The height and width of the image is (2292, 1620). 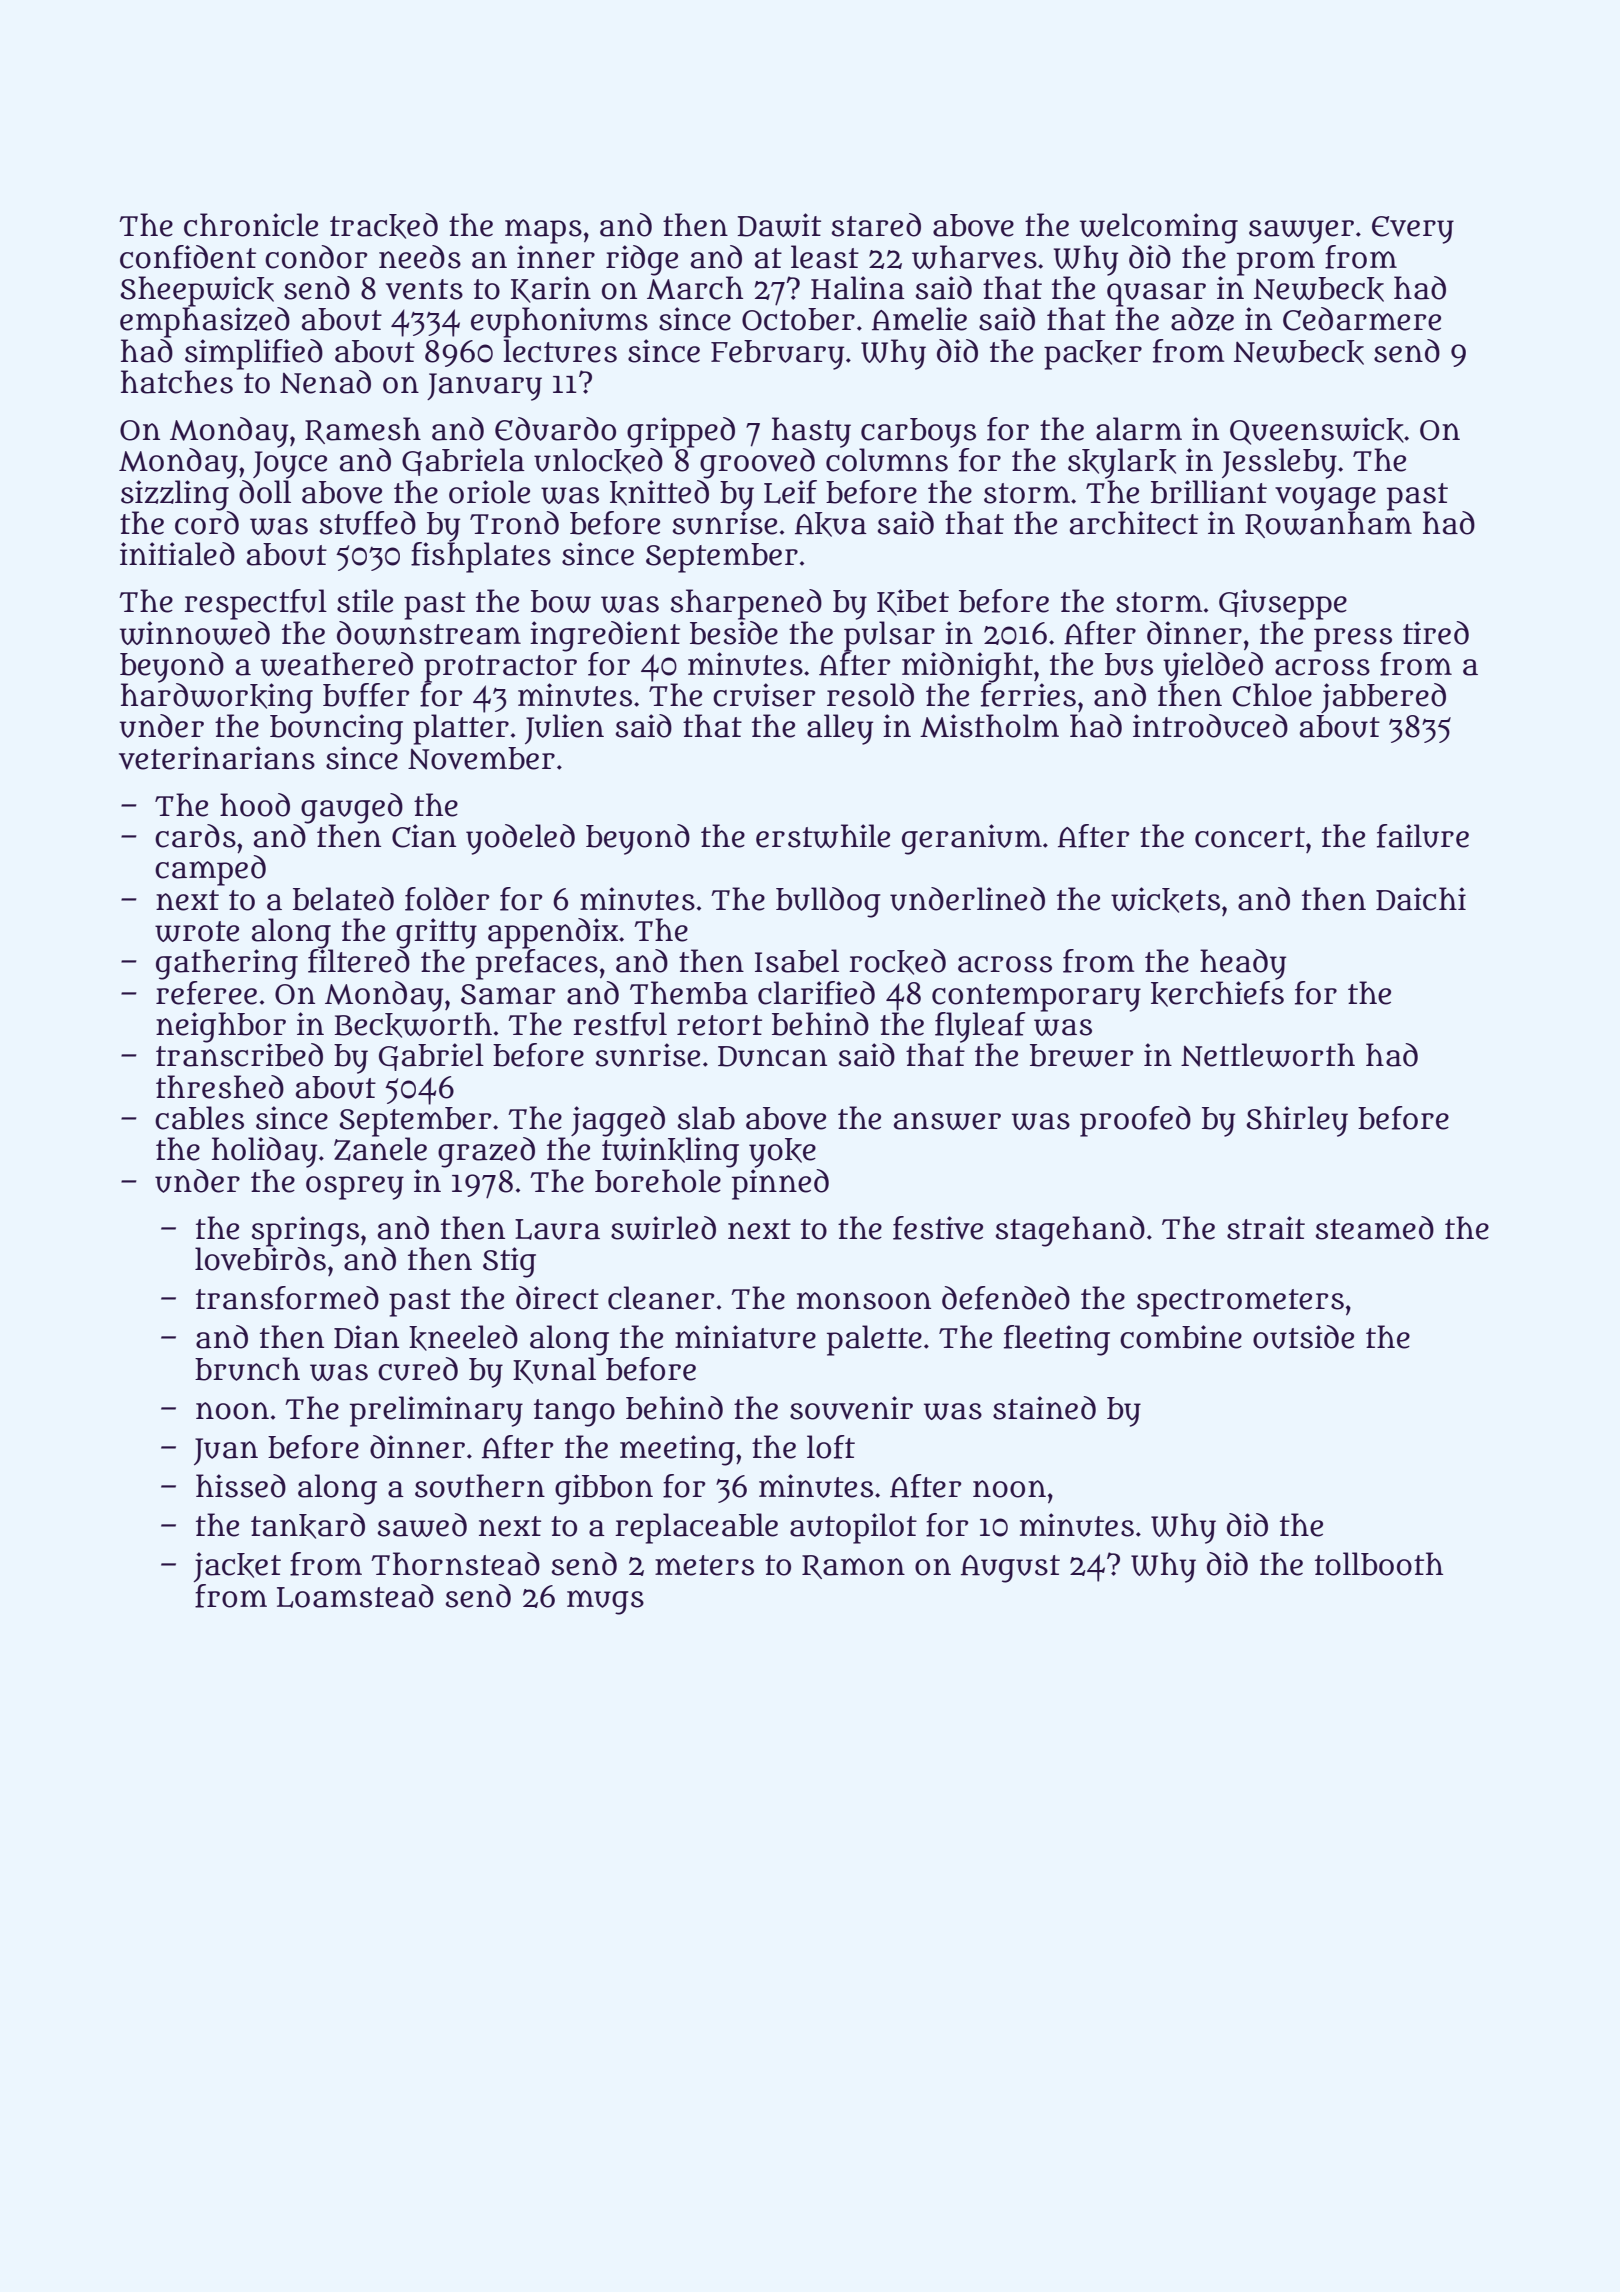 What do you see at coordinates (337, 664) in the image?
I see `weathered` at bounding box center [337, 664].
